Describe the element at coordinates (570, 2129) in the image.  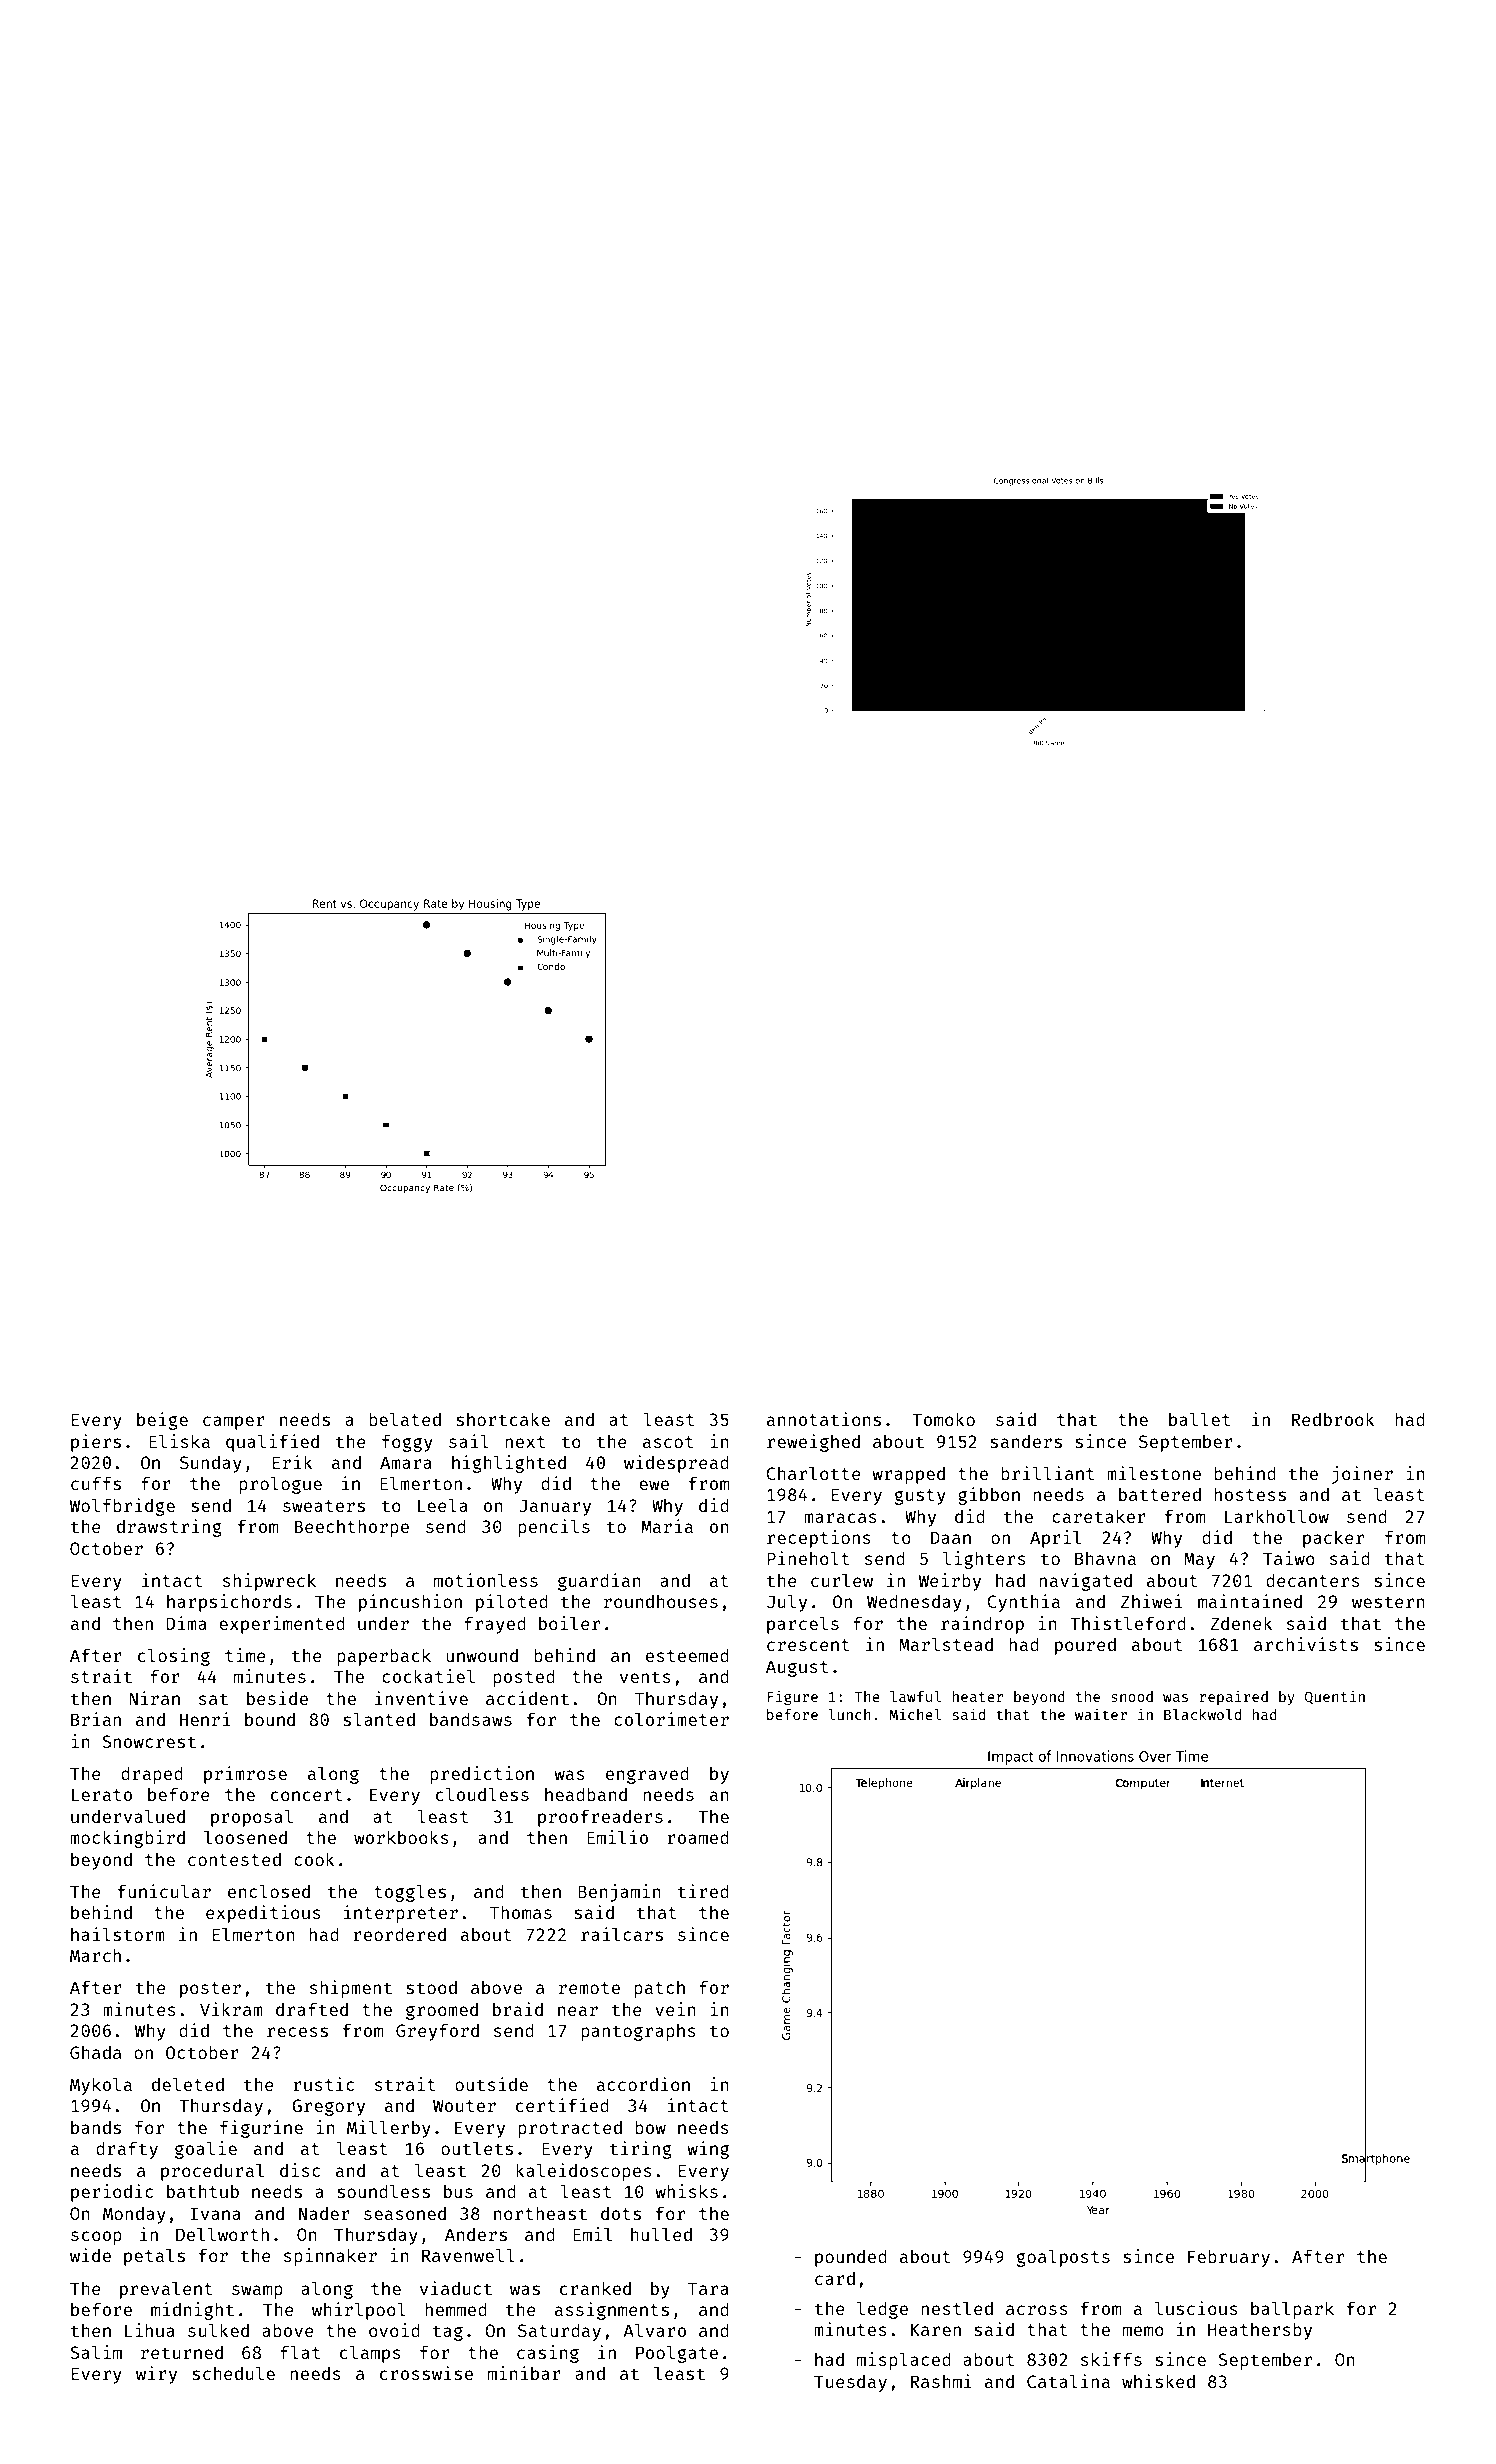
I see `protracted` at that location.
